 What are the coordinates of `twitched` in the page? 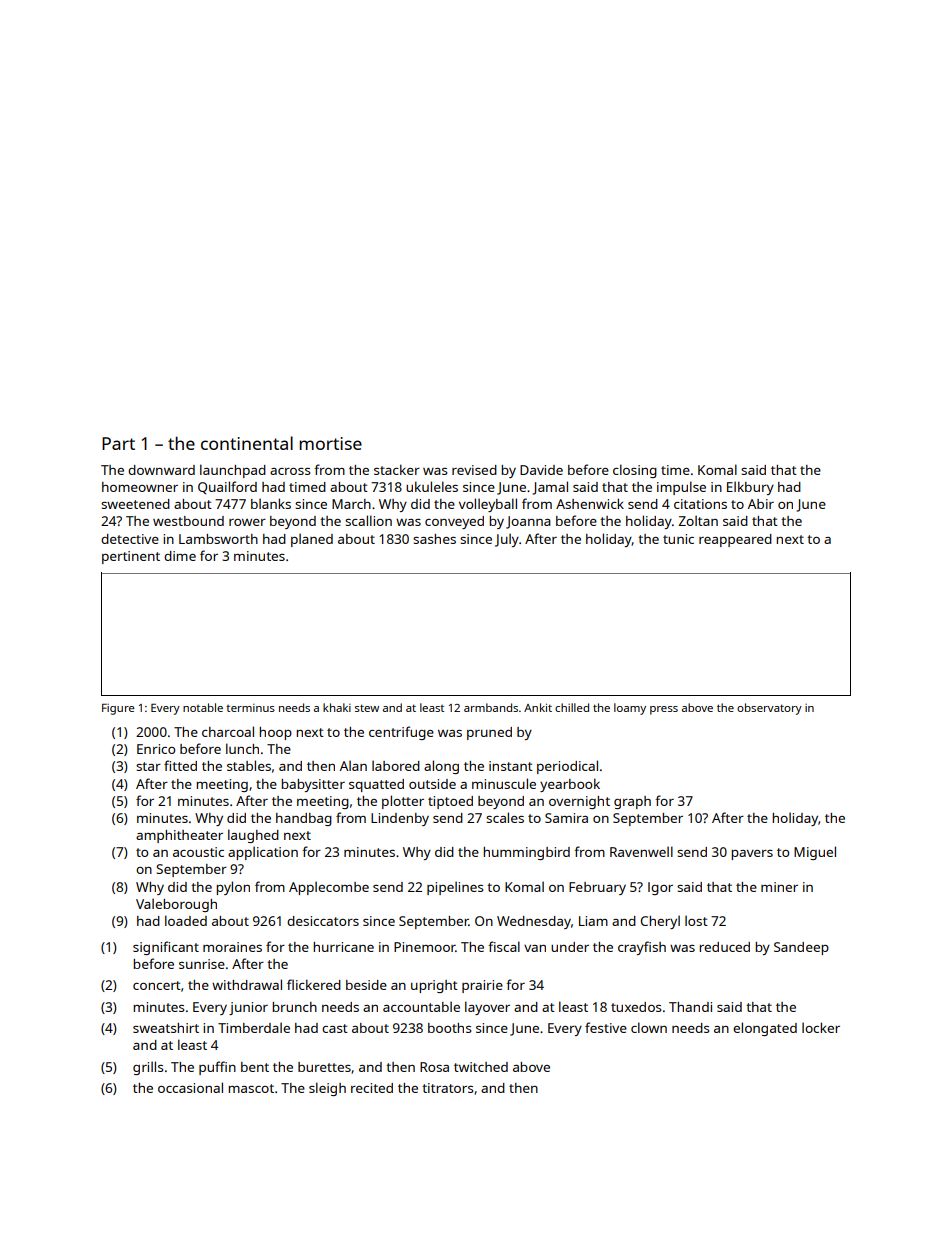 It's located at (481, 1067).
